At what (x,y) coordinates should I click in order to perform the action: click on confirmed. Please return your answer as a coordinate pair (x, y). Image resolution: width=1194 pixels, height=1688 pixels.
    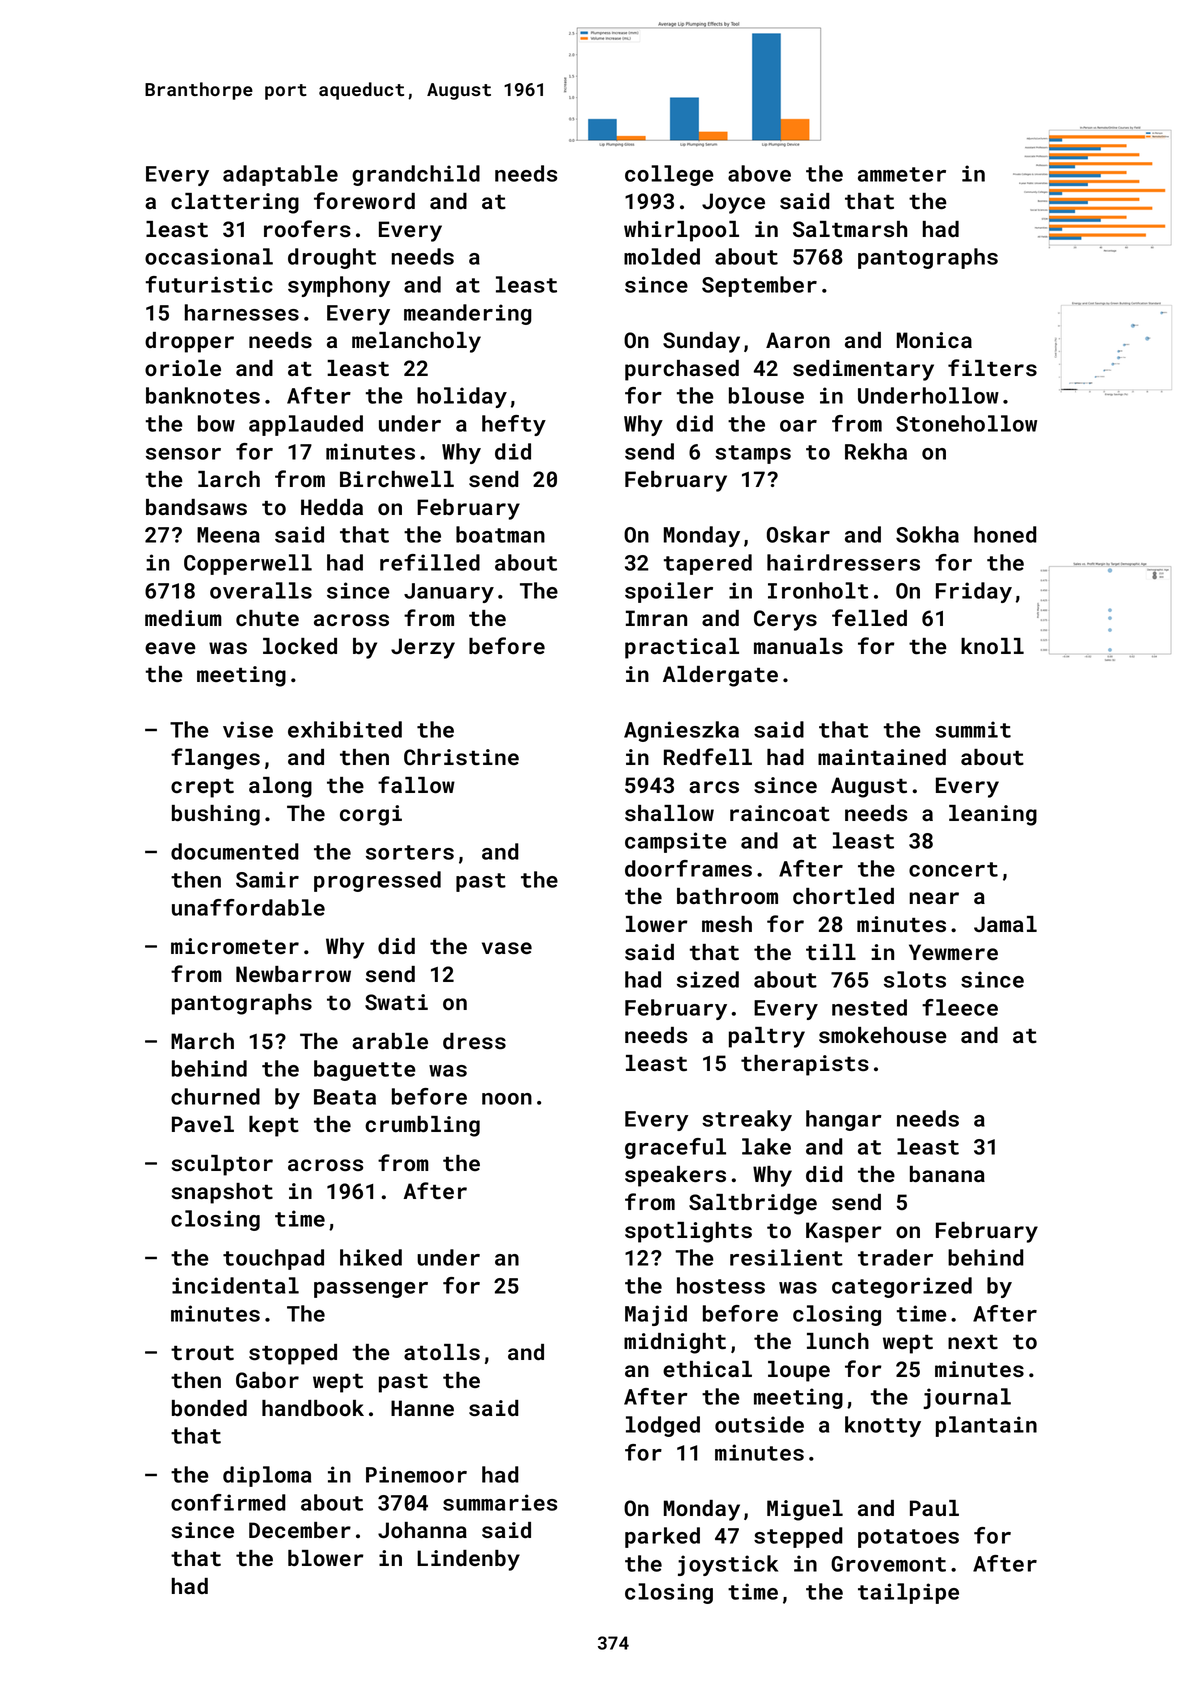
    Looking at the image, I should click on (228, 1502).
